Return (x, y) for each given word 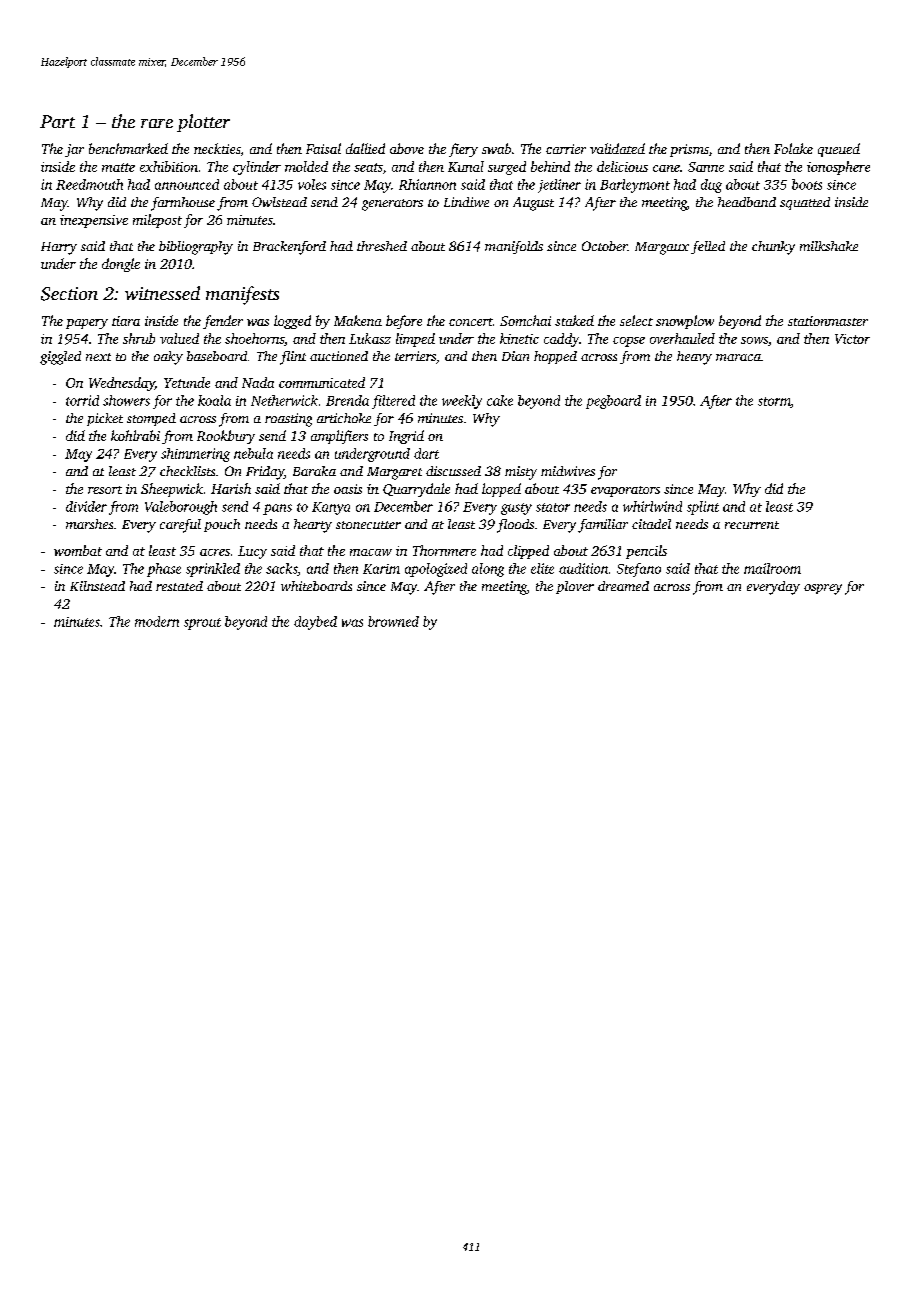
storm (774, 402)
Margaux (662, 248)
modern (157, 621)
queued (839, 150)
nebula (253, 453)
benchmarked (128, 148)
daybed (315, 623)
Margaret (394, 473)
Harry (59, 248)
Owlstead (279, 202)
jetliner (559, 186)
